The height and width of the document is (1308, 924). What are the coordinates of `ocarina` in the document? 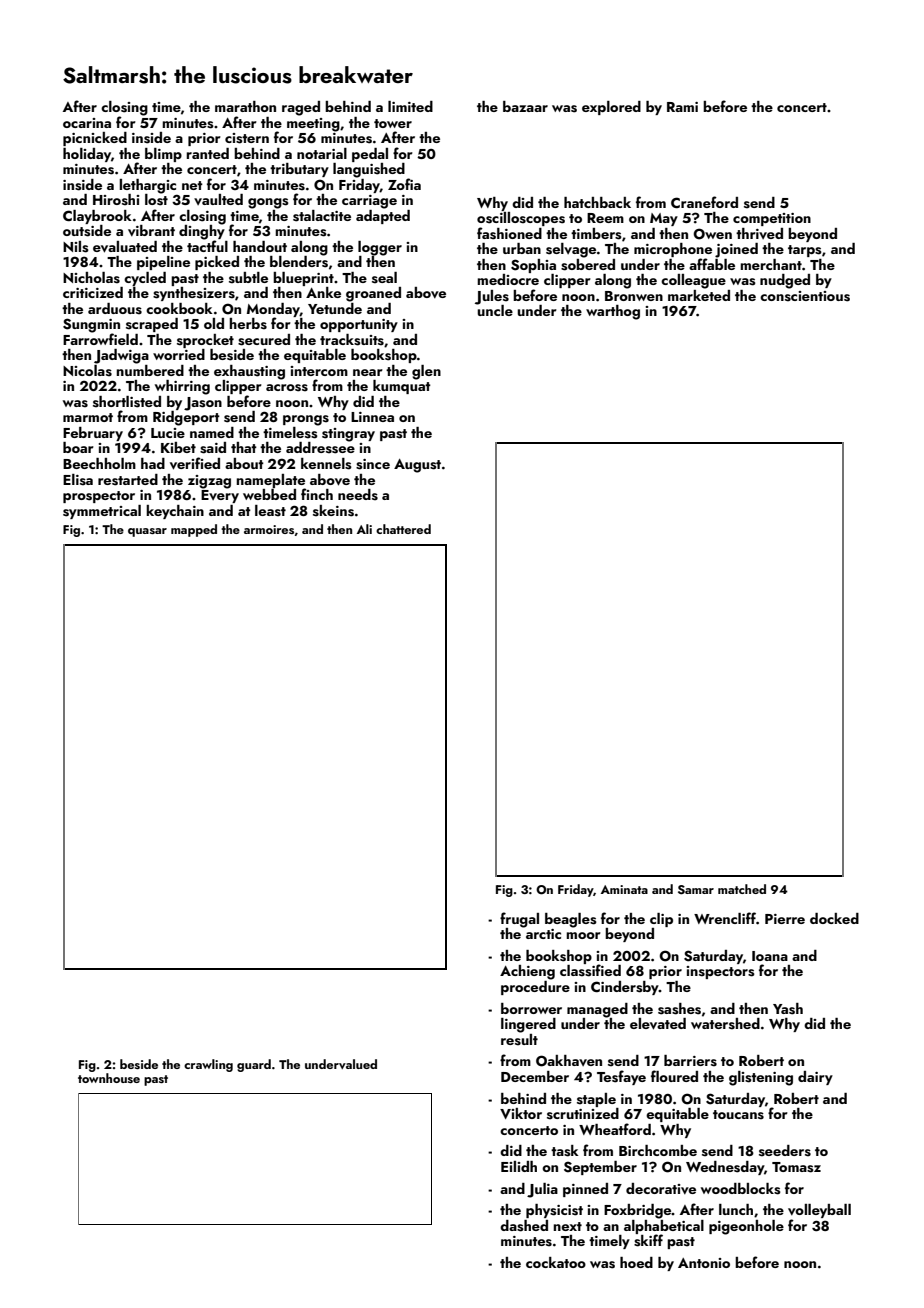 It's located at (87, 123).
